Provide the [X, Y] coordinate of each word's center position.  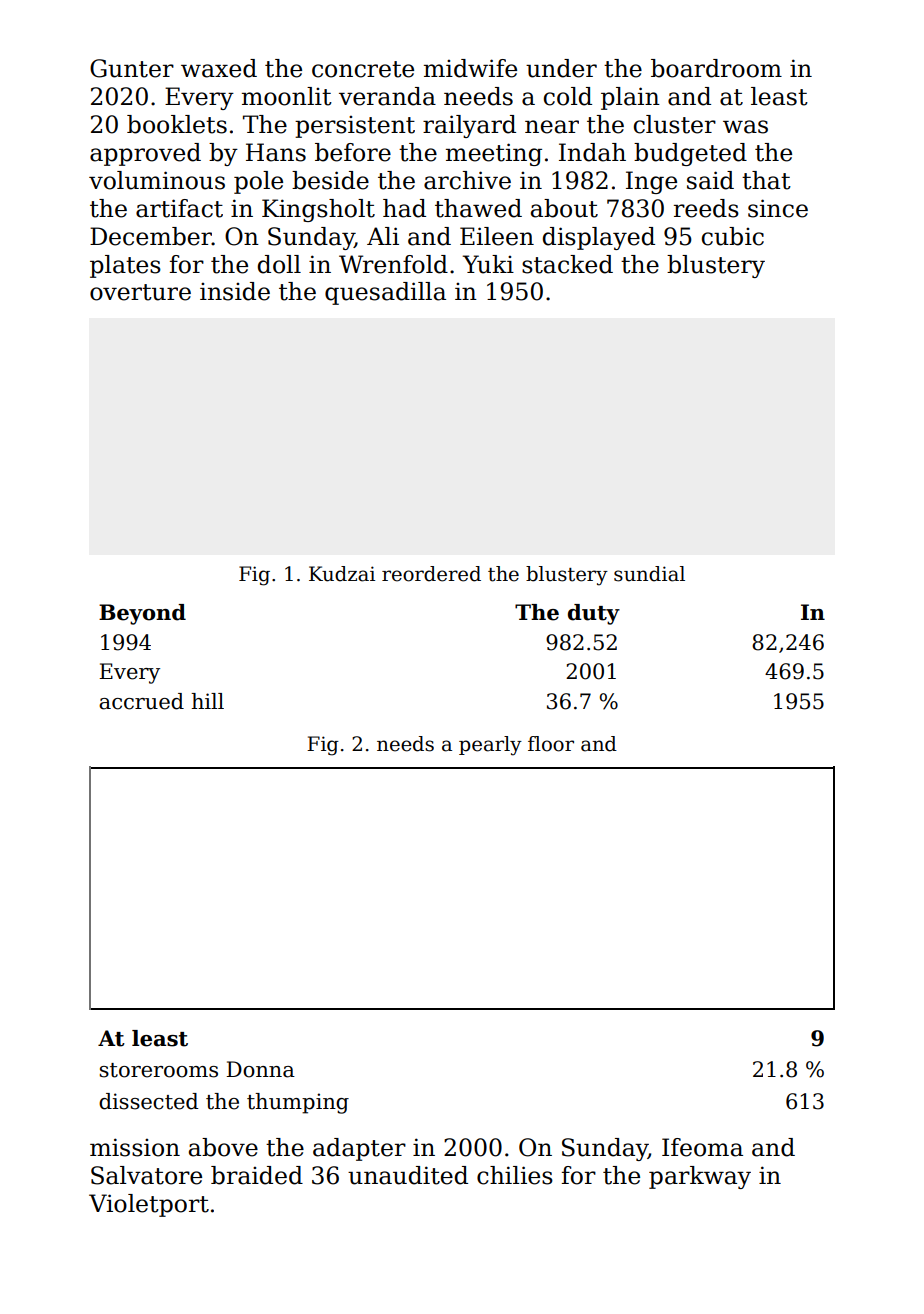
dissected [149, 1101]
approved [145, 154]
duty [594, 614]
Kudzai [342, 574]
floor [551, 744]
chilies [515, 1175]
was [745, 127]
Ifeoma [702, 1147]
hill [207, 701]
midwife [470, 68]
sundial [649, 574]
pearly [490, 746]
